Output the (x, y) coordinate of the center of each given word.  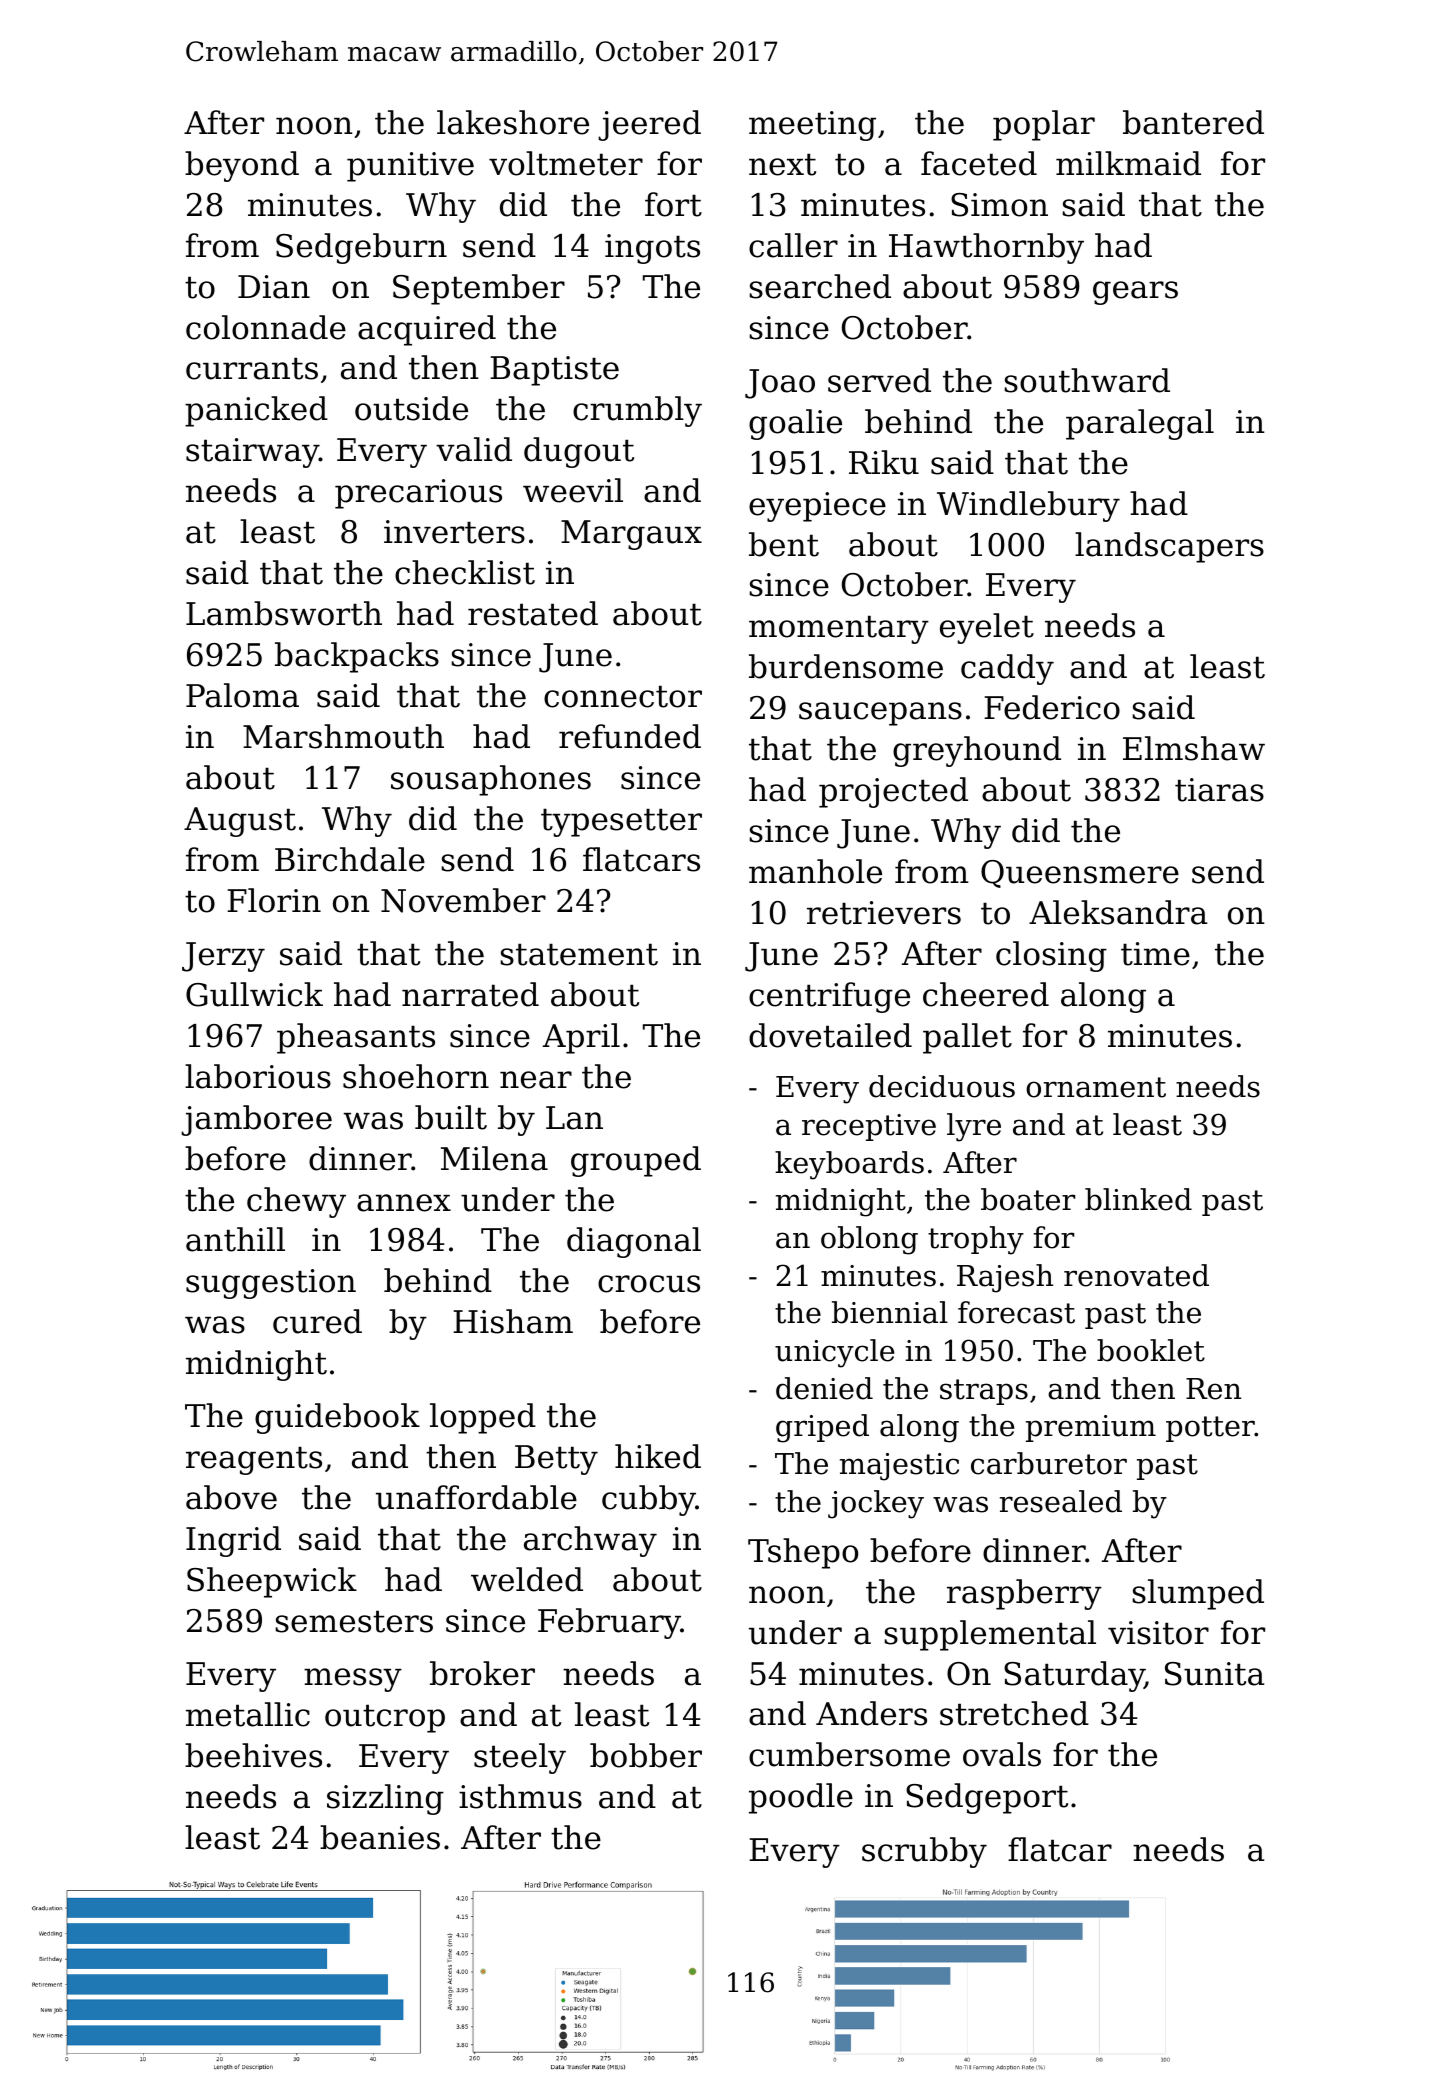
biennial (890, 1312)
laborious (258, 1076)
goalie (795, 424)
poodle (801, 1798)
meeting (812, 126)
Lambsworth (284, 613)
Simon (999, 205)
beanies (380, 1837)
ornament (1096, 1087)
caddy (1007, 669)
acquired (427, 330)
